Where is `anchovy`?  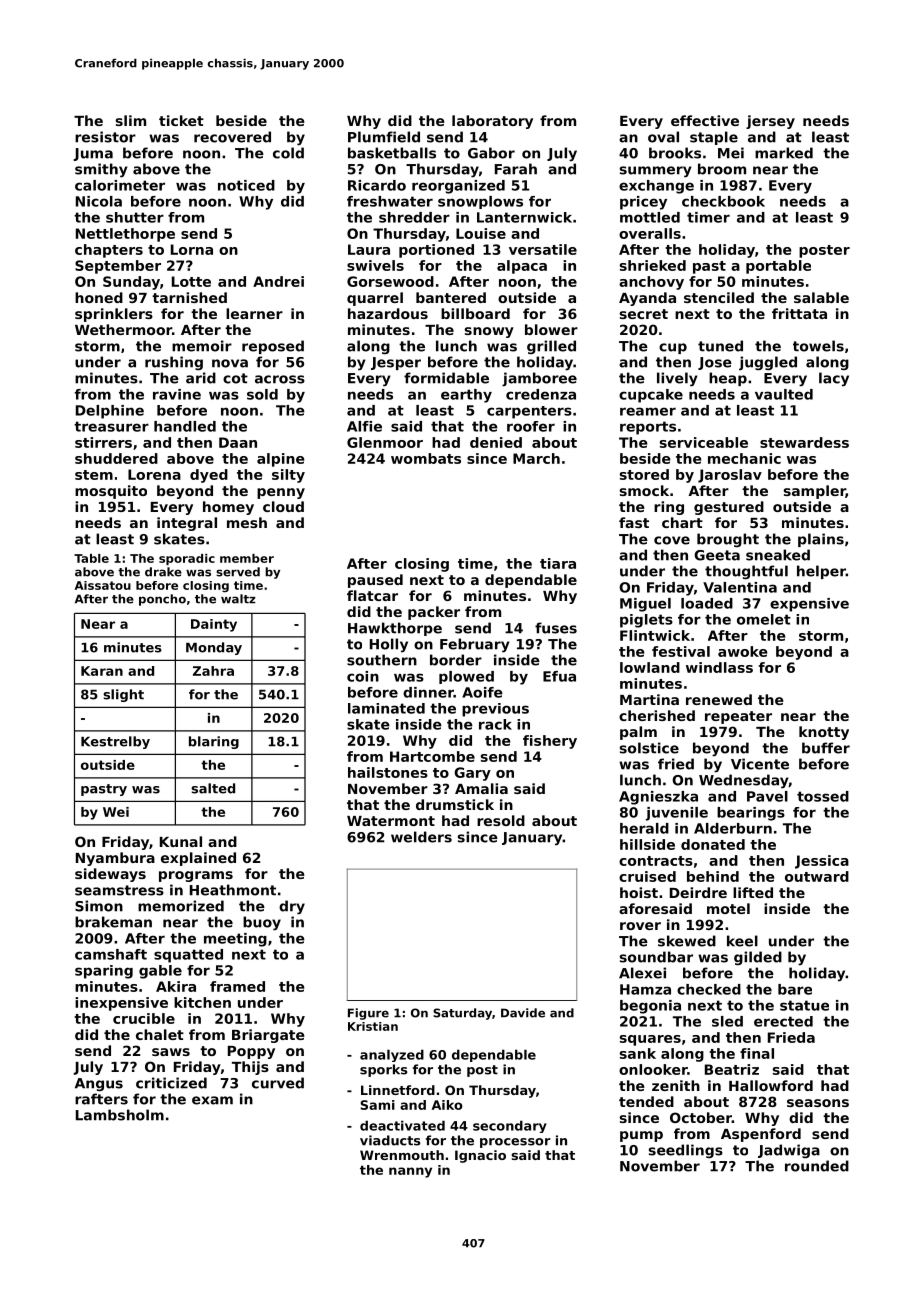 anchovy is located at coordinates (651, 283).
